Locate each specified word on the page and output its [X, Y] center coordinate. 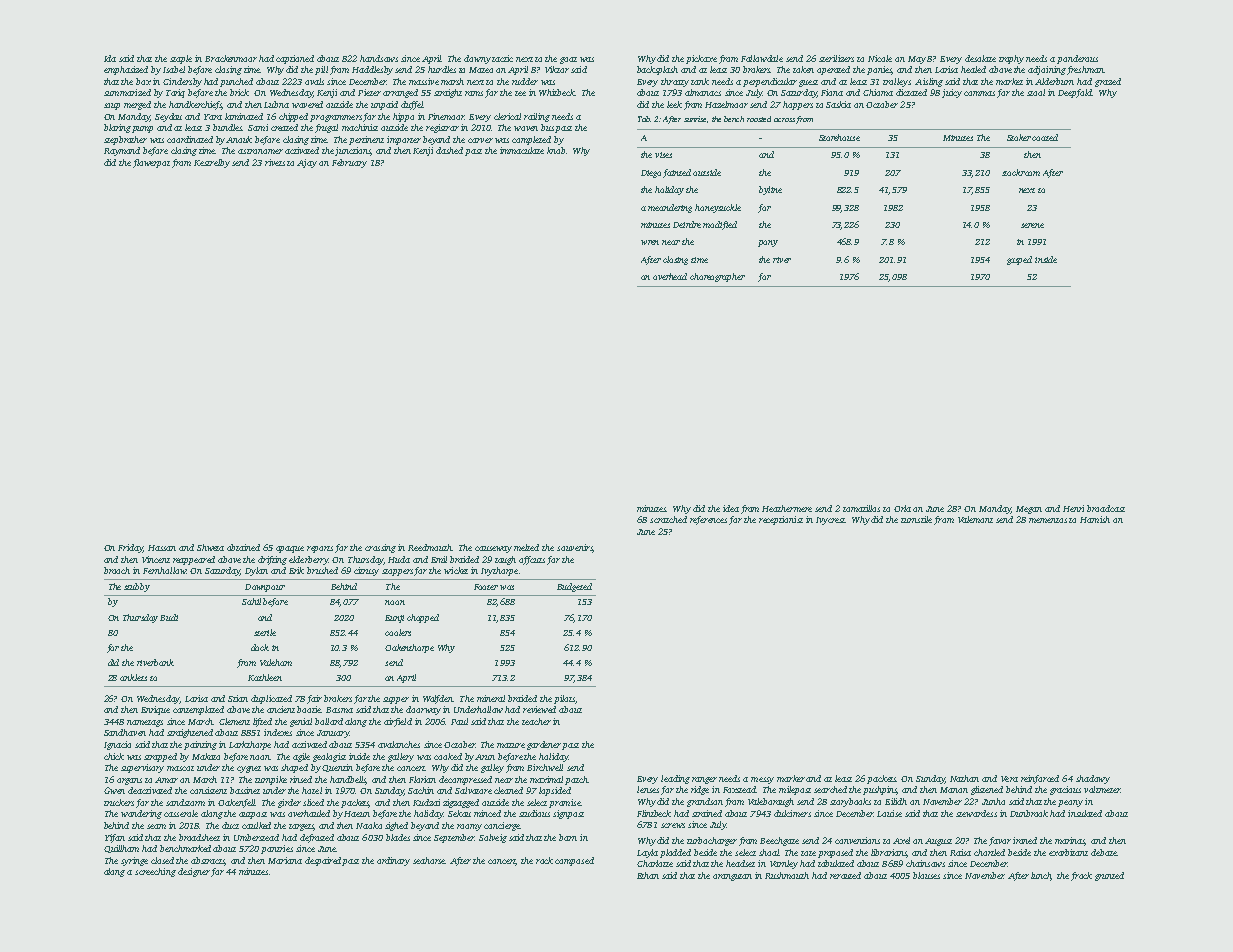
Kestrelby [212, 163]
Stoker [1019, 137]
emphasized [126, 70]
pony [768, 243]
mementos [1048, 520]
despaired [323, 861]
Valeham [276, 662]
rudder [525, 81]
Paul [459, 721]
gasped [1019, 260]
